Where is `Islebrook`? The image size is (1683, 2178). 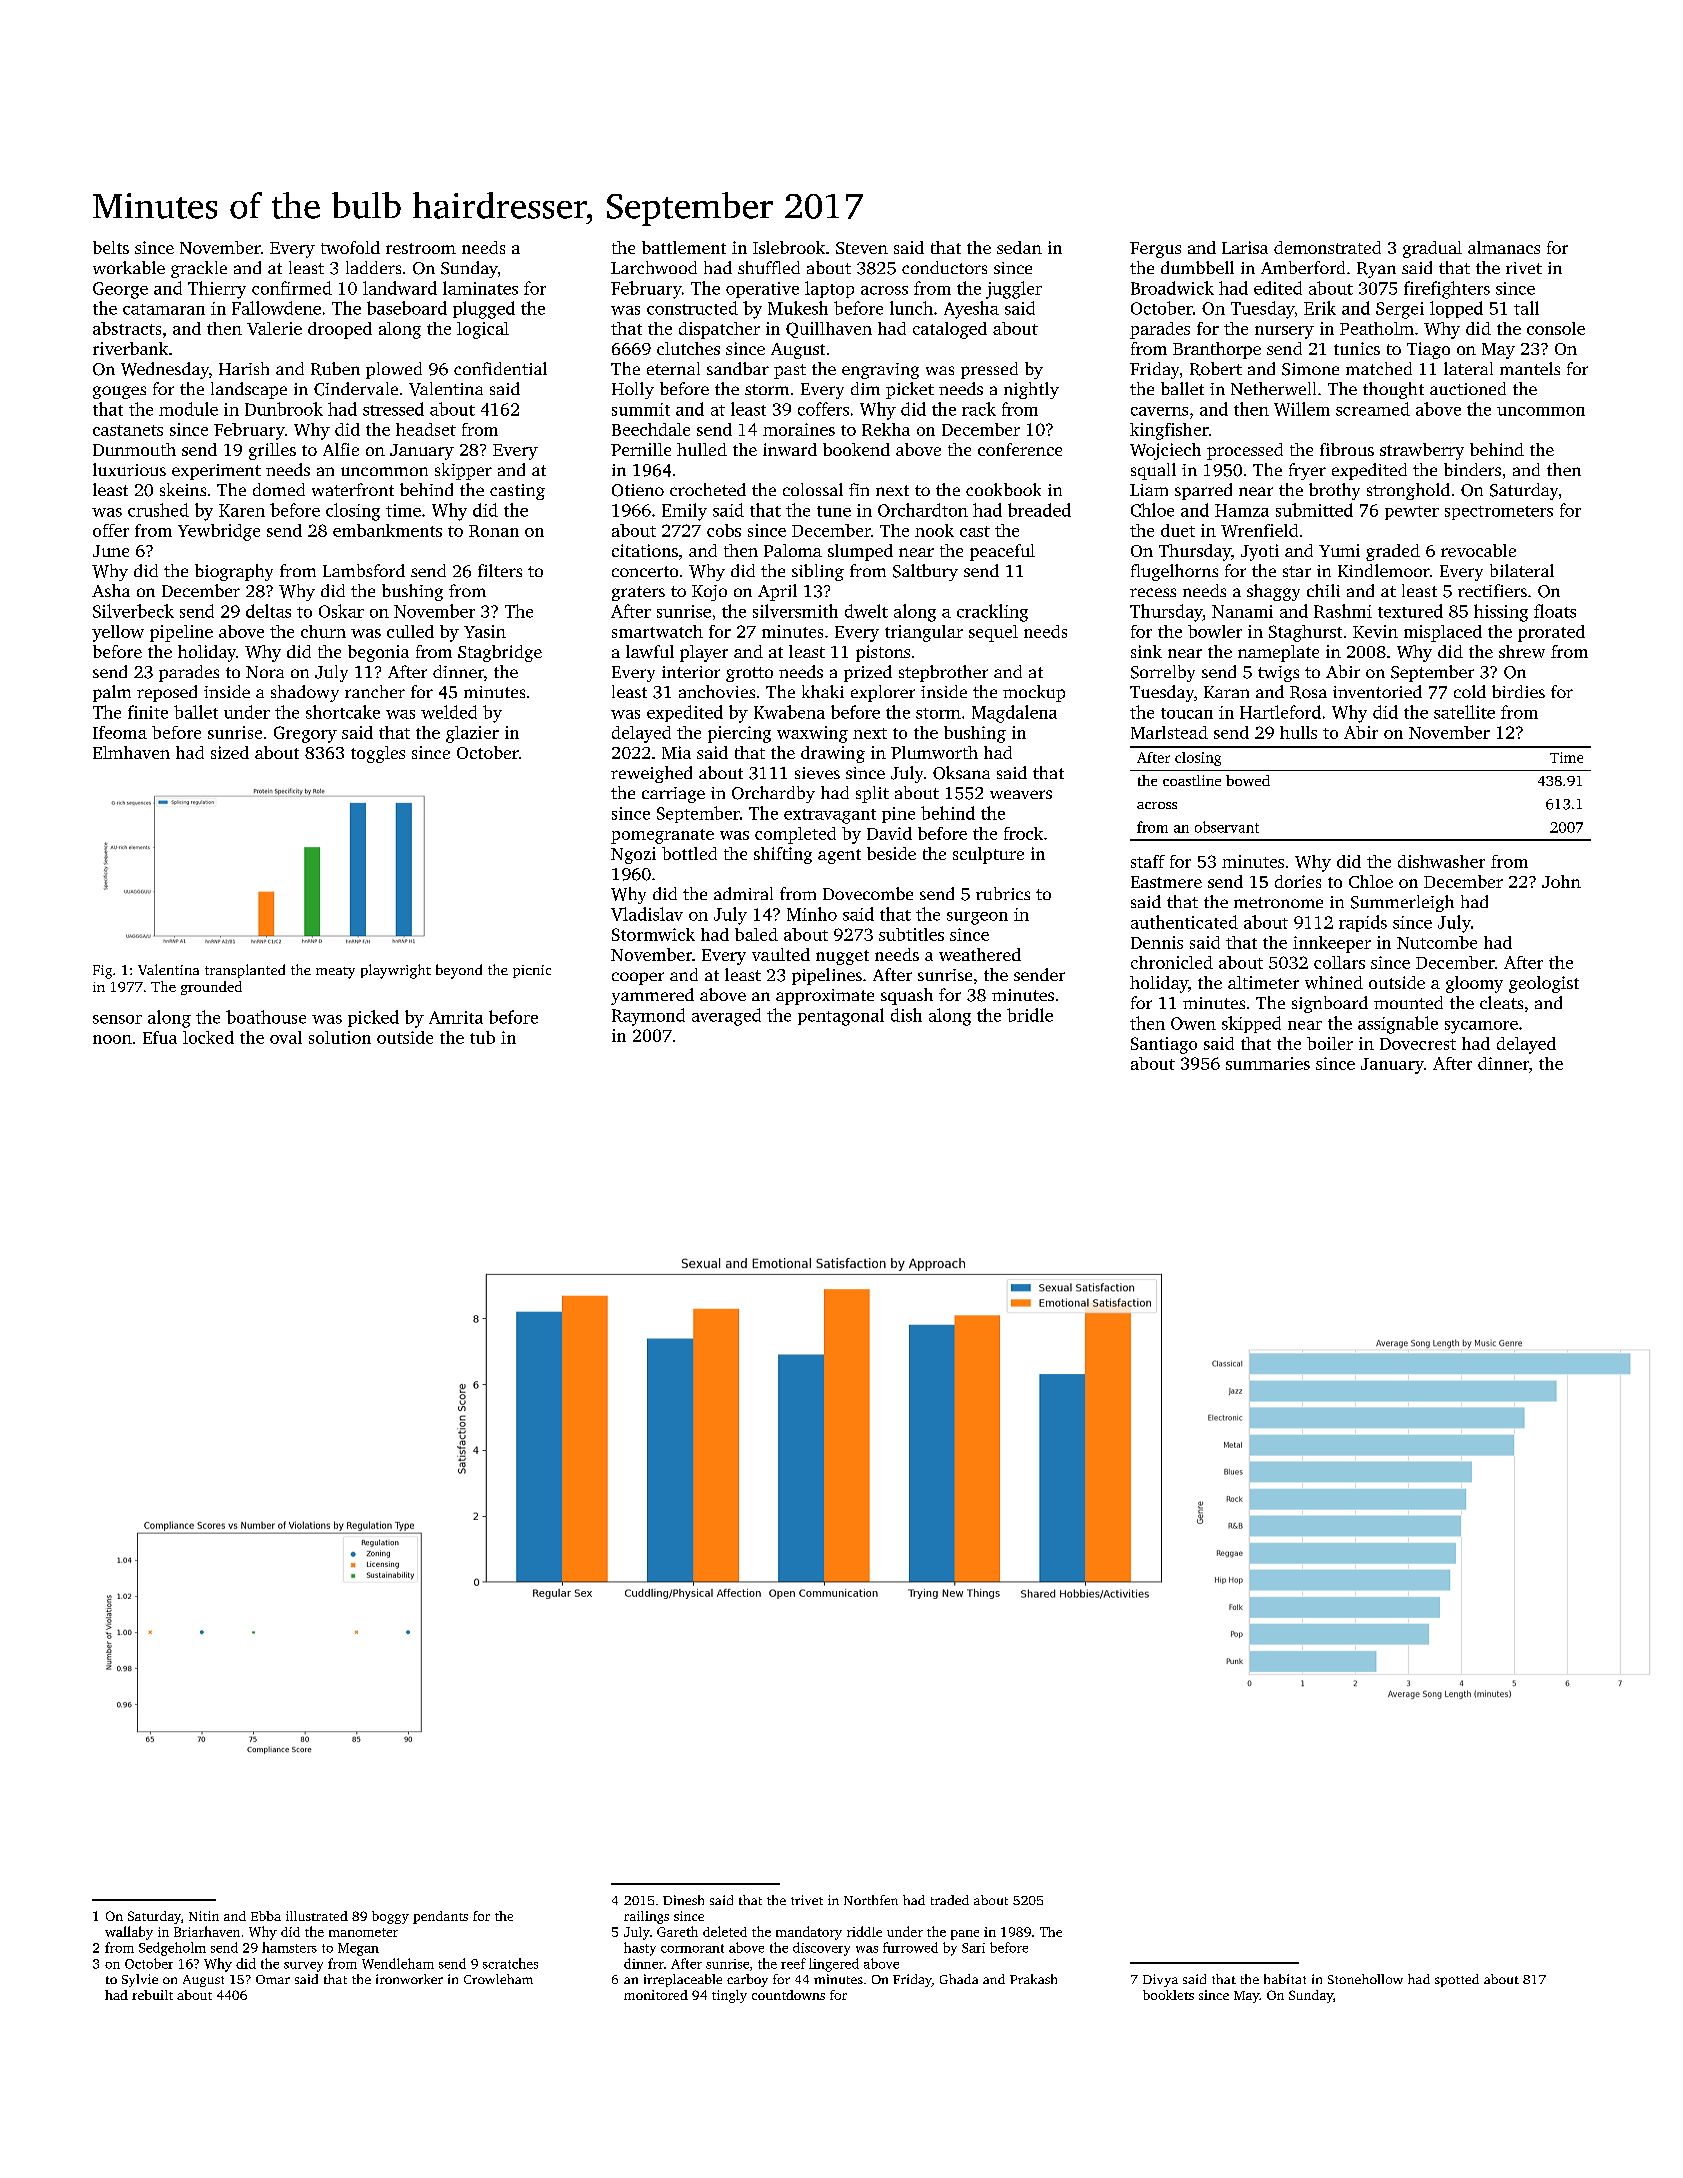
Islebrook is located at coordinates (789, 247).
